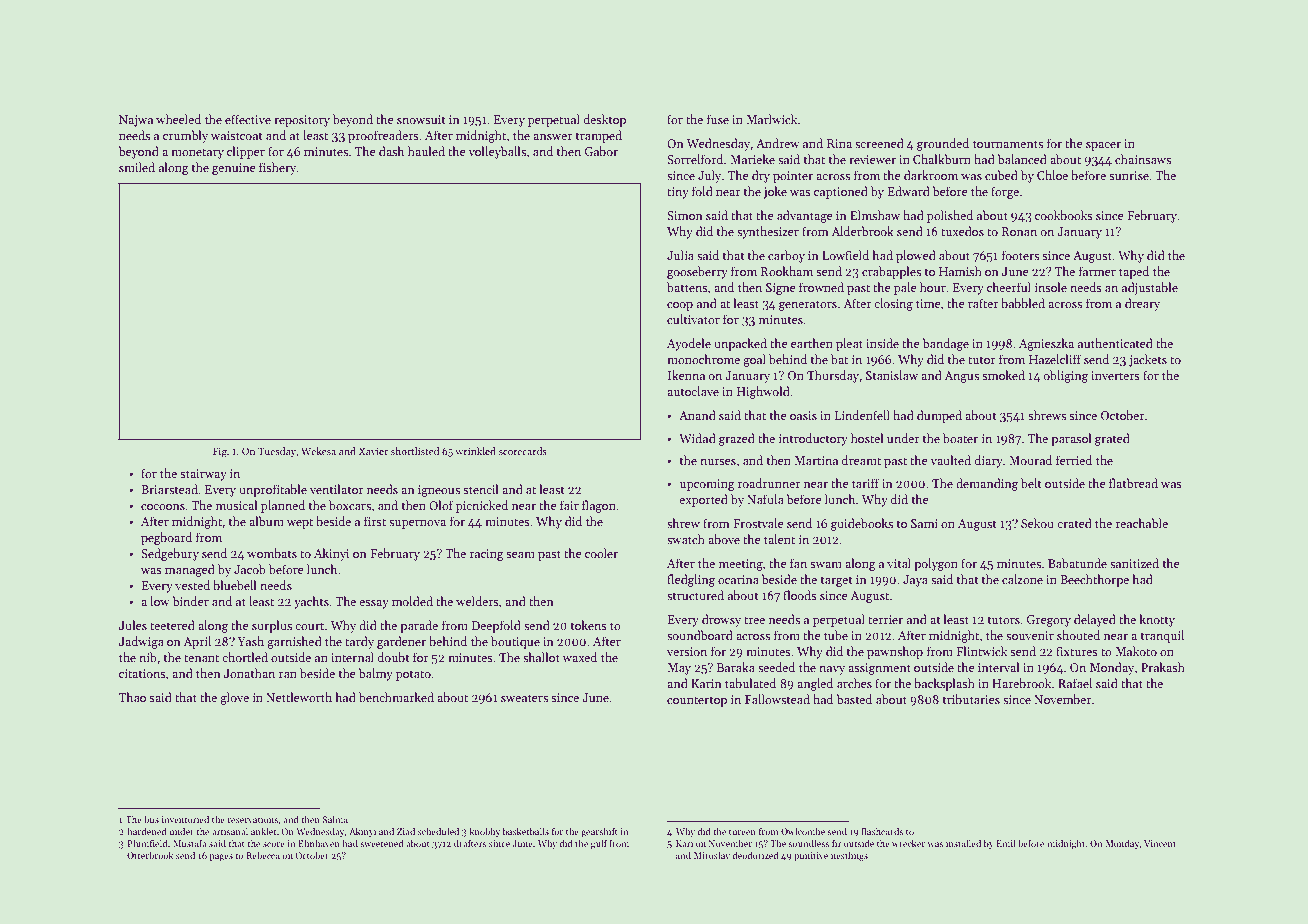  I want to click on Marlwick, so click(771, 119).
